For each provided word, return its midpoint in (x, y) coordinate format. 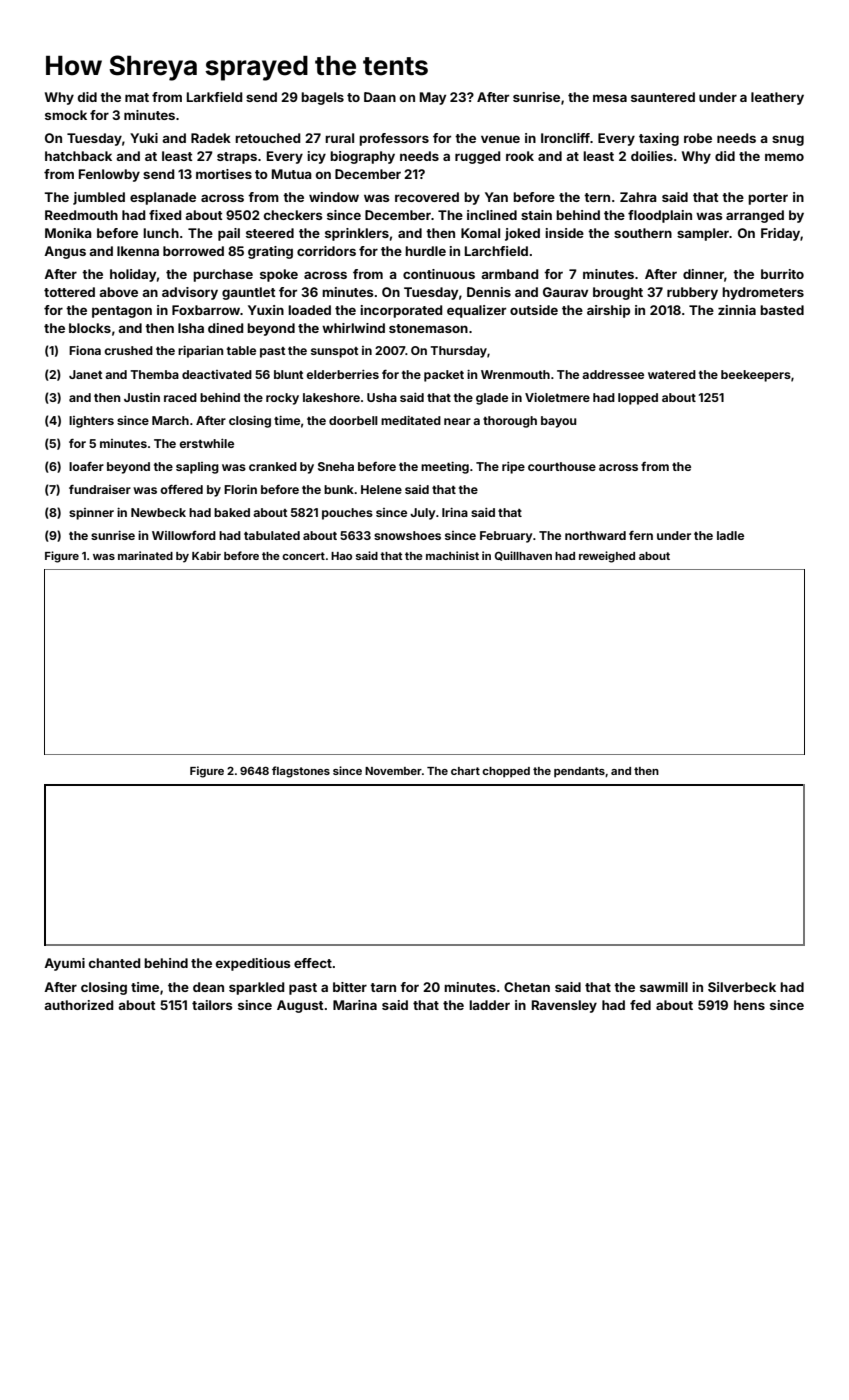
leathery (777, 98)
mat (137, 97)
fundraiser (100, 489)
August (300, 1006)
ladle (730, 535)
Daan (380, 97)
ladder (489, 1005)
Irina (455, 512)
